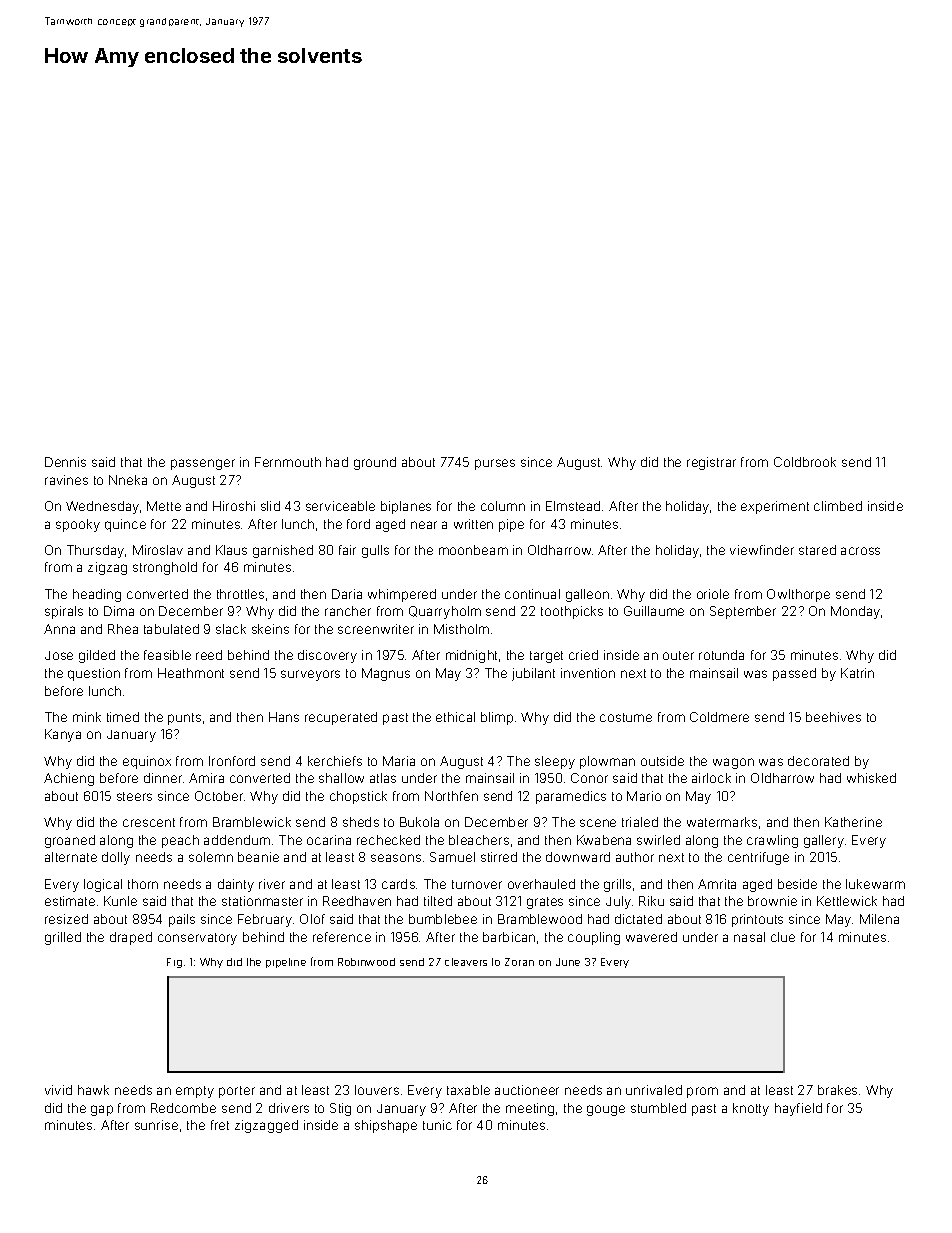 The image size is (952, 1233). I want to click on purses, so click(495, 464).
